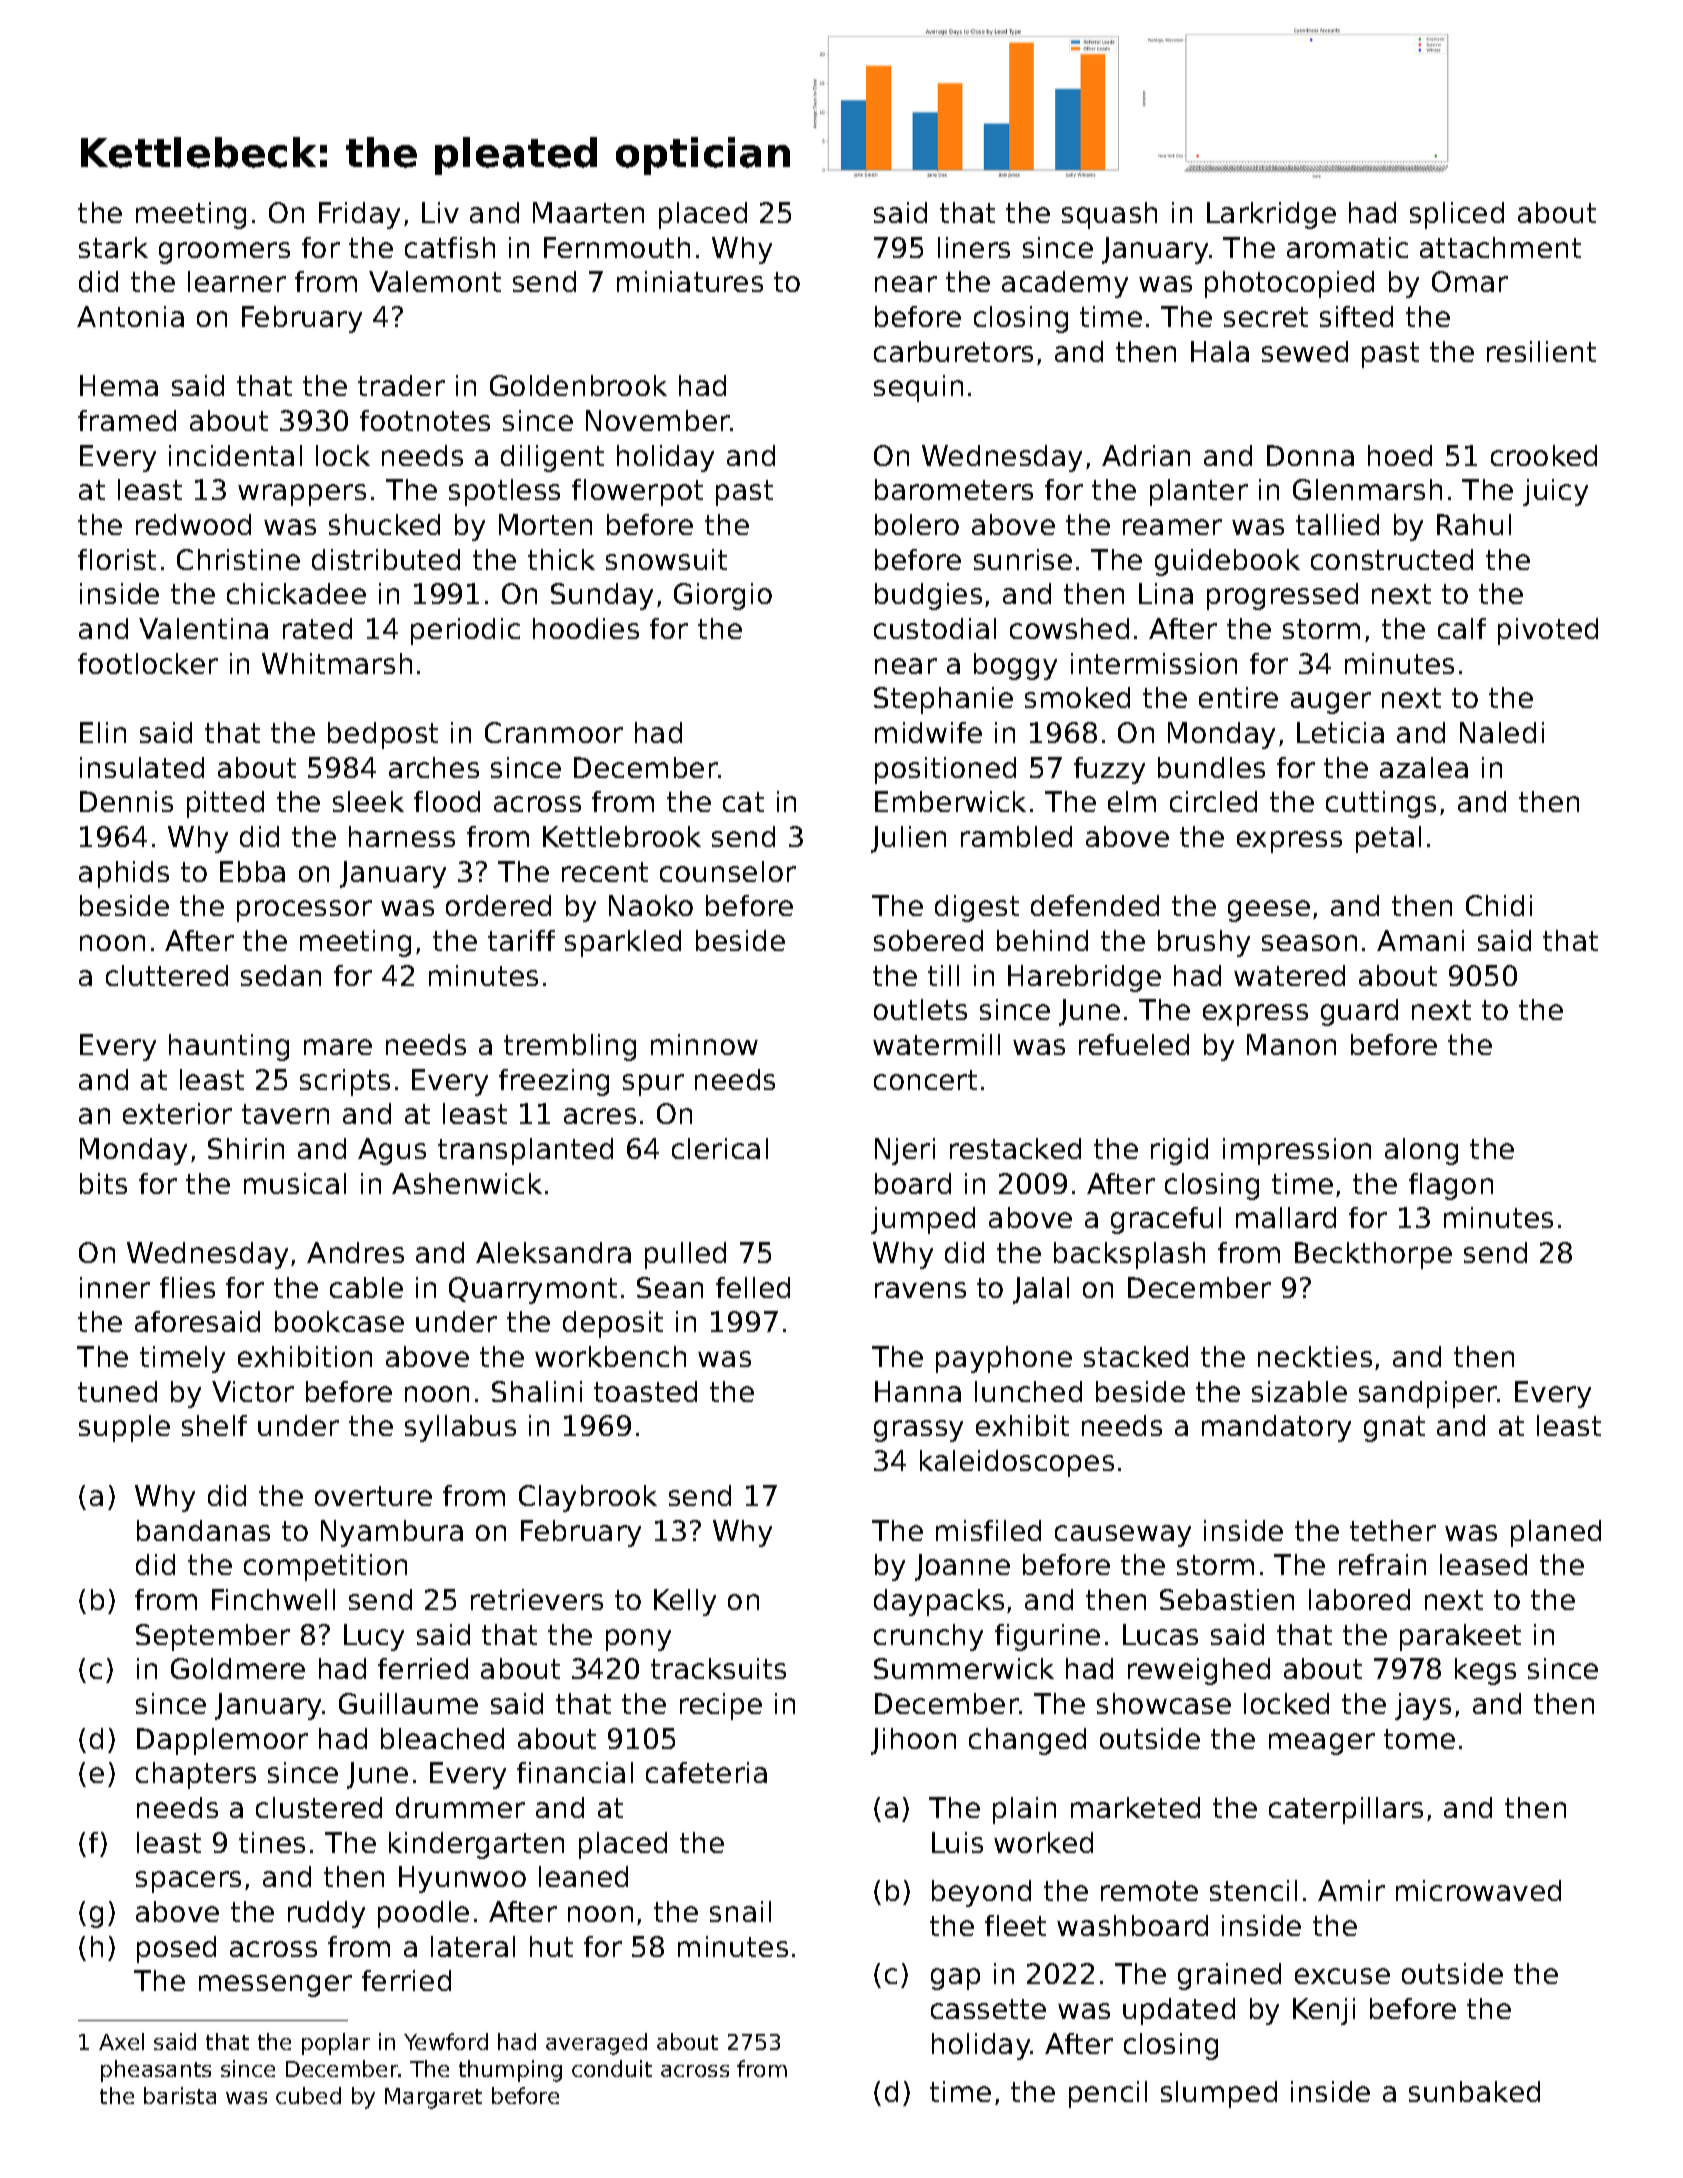  What do you see at coordinates (753, 1287) in the screenshot?
I see `felled` at bounding box center [753, 1287].
